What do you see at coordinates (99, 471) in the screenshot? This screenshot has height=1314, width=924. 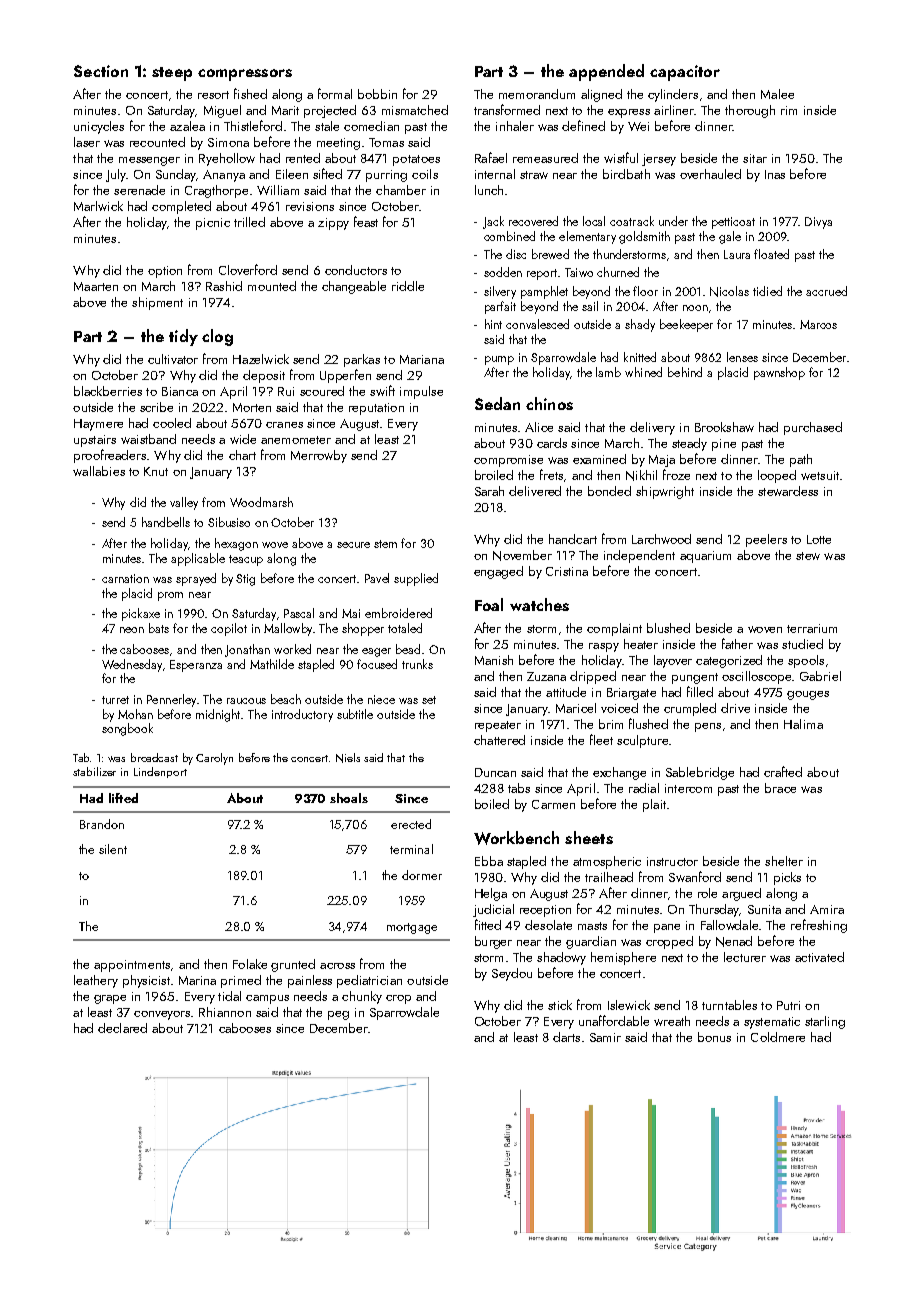 I see `wallabies` at bounding box center [99, 471].
